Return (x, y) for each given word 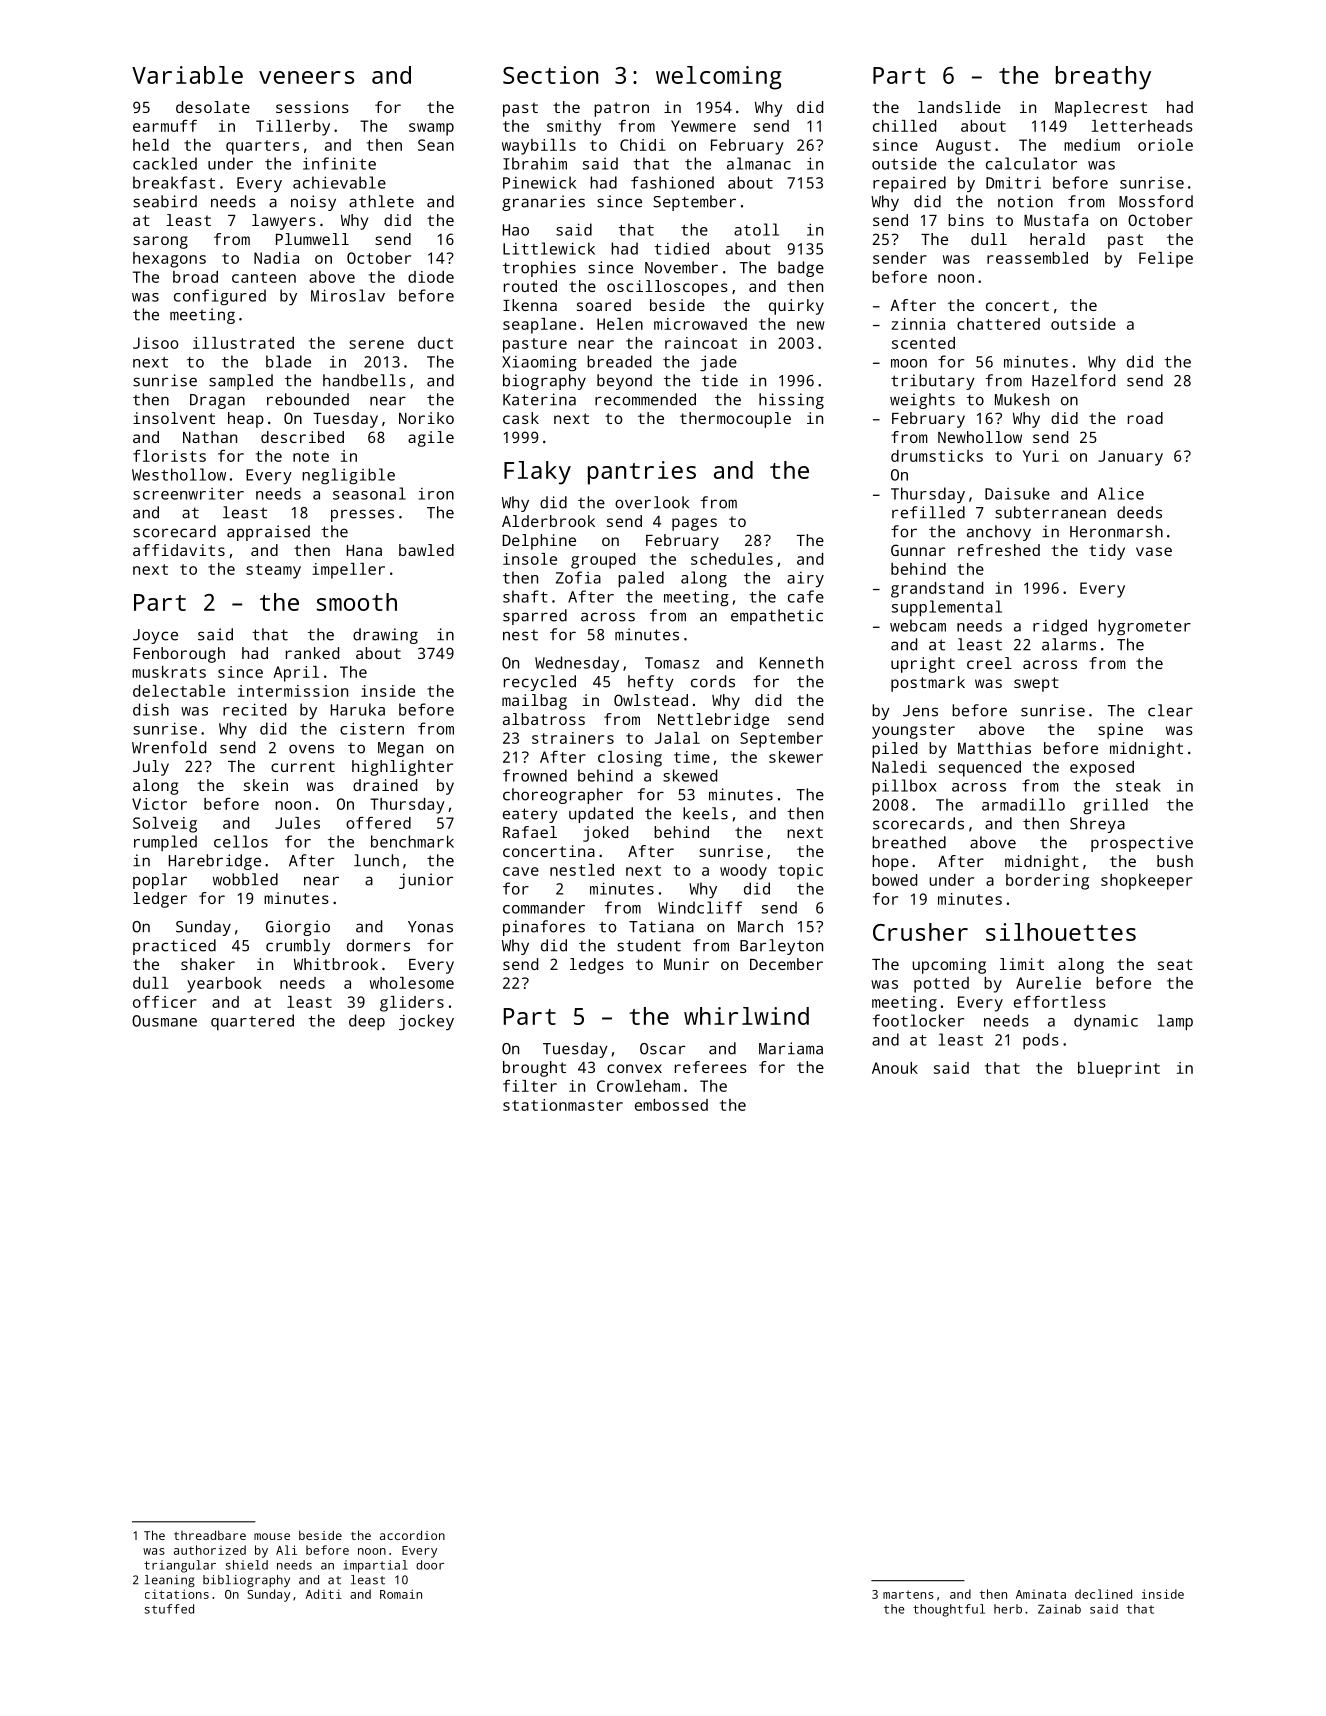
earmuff (165, 126)
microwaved (700, 324)
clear (1170, 710)
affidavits (179, 550)
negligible (348, 476)
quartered (252, 1022)
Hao (516, 230)
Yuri (1041, 456)
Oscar (662, 1049)
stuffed (169, 1609)
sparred (535, 617)
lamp (1175, 1022)
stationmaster (563, 1105)
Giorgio (298, 928)
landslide (959, 107)
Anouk (895, 1068)
